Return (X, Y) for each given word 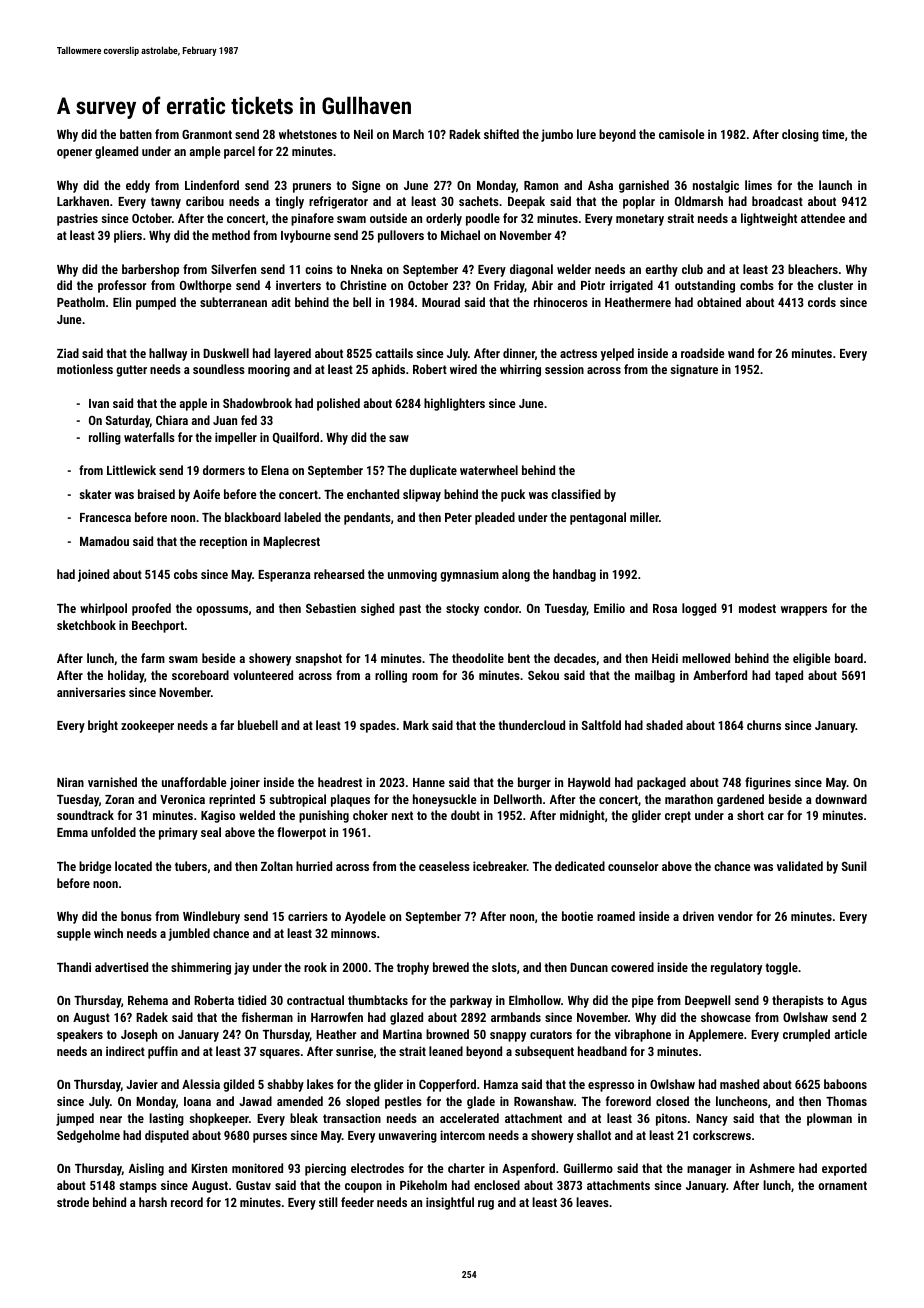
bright (103, 726)
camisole (682, 134)
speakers (80, 1035)
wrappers (804, 611)
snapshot (318, 659)
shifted (501, 134)
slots (504, 967)
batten (136, 134)
